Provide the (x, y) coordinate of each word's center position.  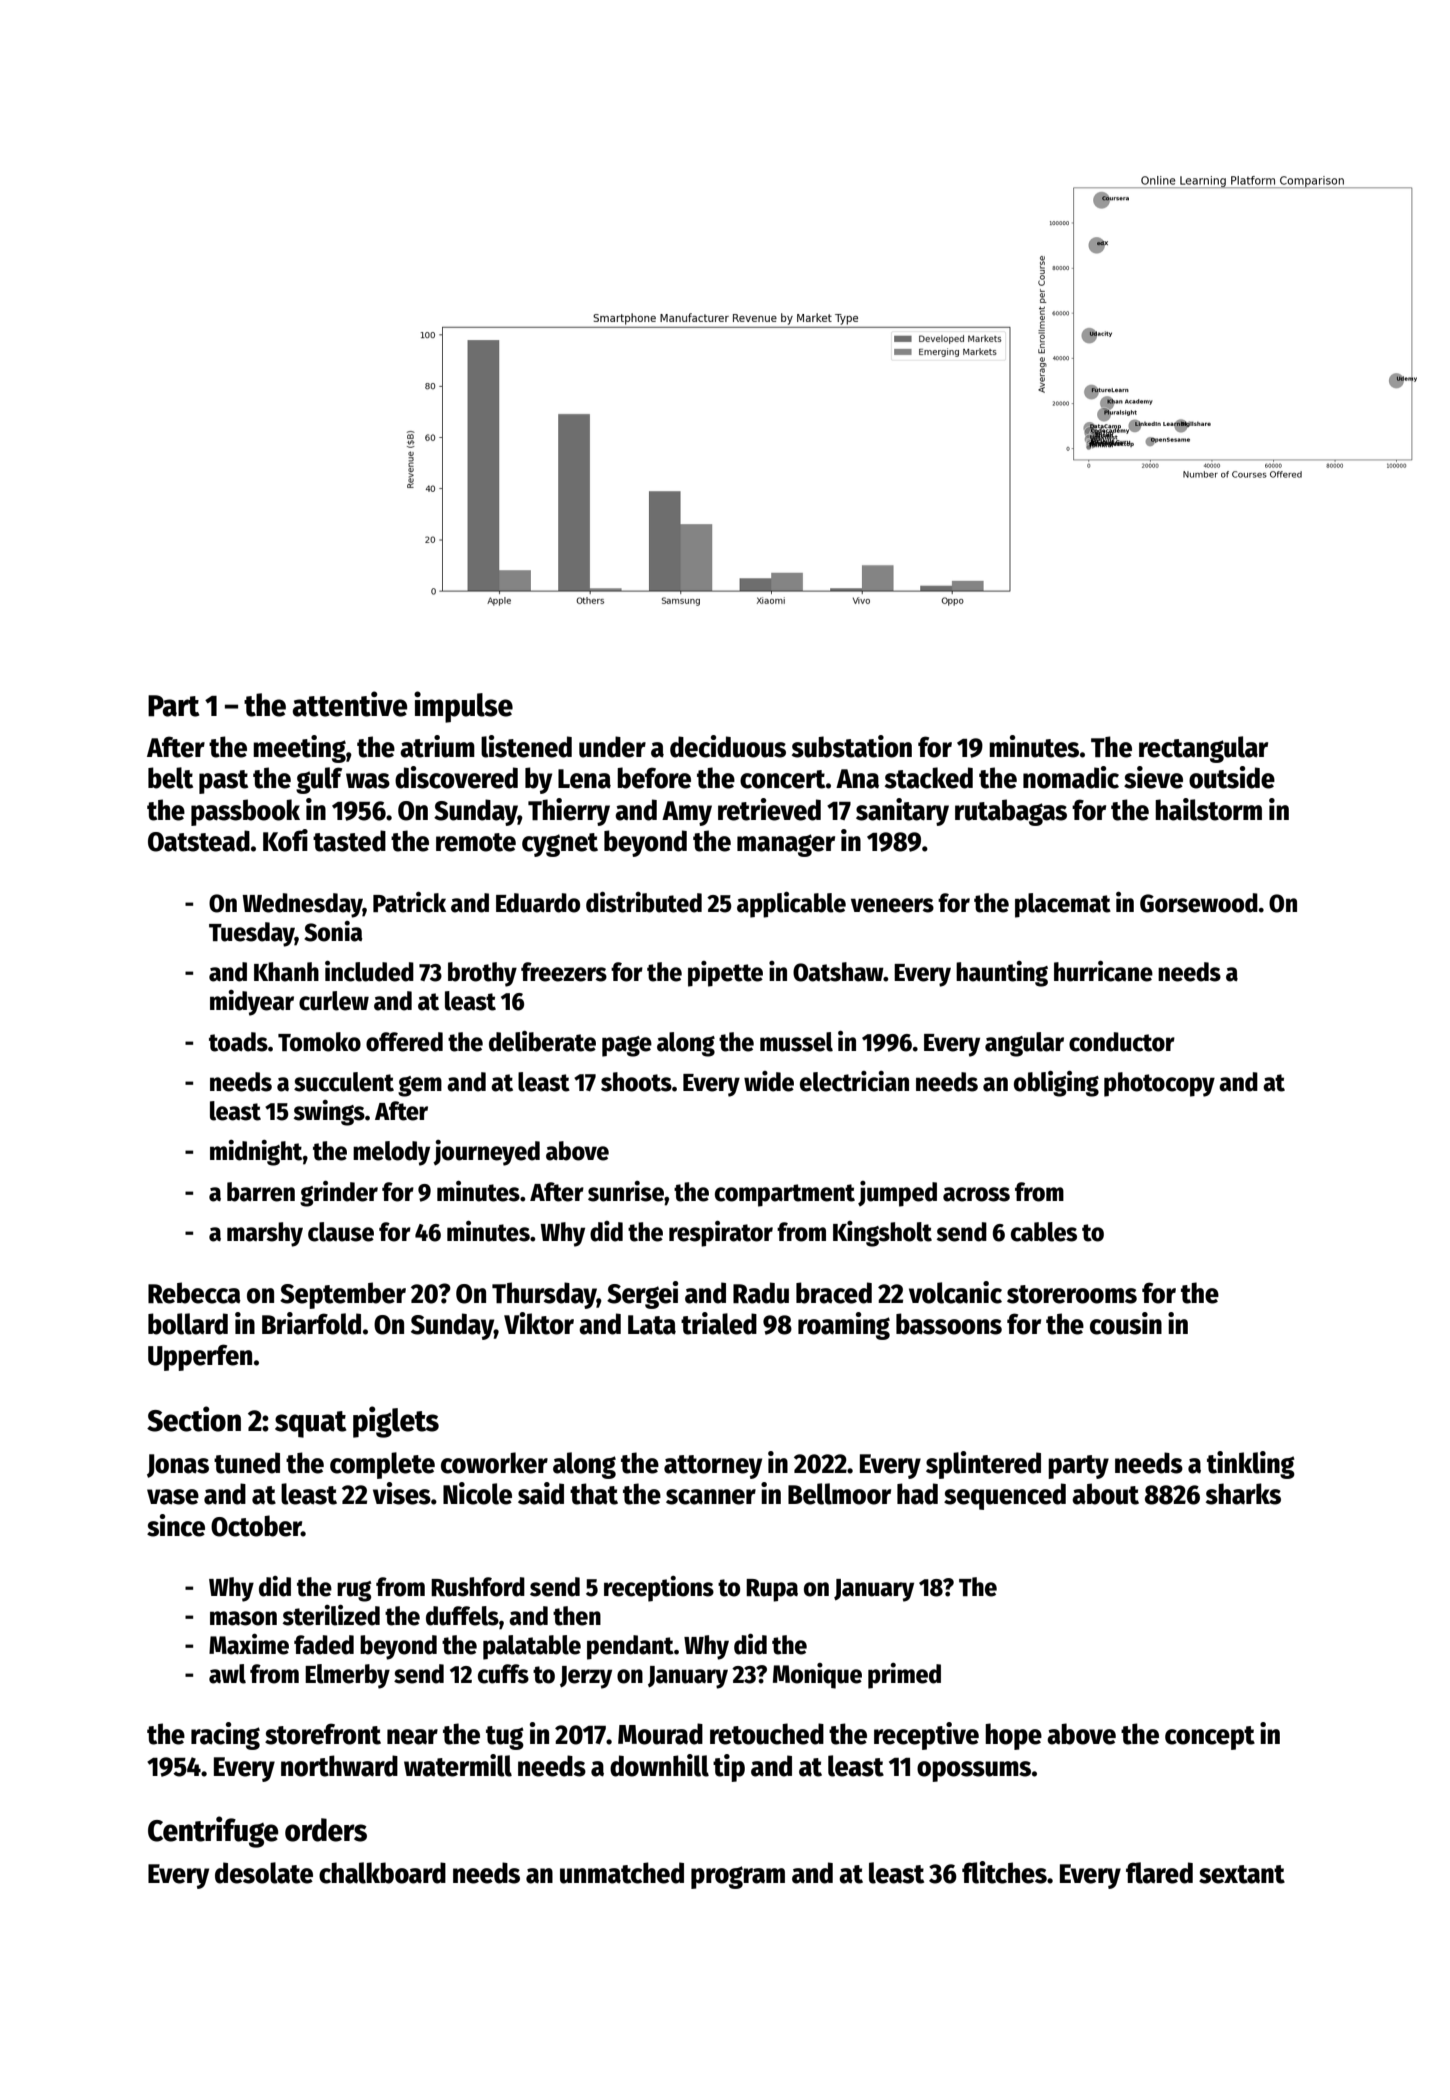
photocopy (1159, 1084)
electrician (854, 1081)
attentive (350, 704)
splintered (983, 1465)
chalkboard (382, 1873)
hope (1013, 1736)
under (612, 747)
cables (1044, 1232)
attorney (713, 1467)
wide (769, 1081)
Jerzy (586, 1677)
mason (243, 1618)
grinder (339, 1194)
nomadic (1071, 777)
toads (238, 1042)
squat (311, 1424)
